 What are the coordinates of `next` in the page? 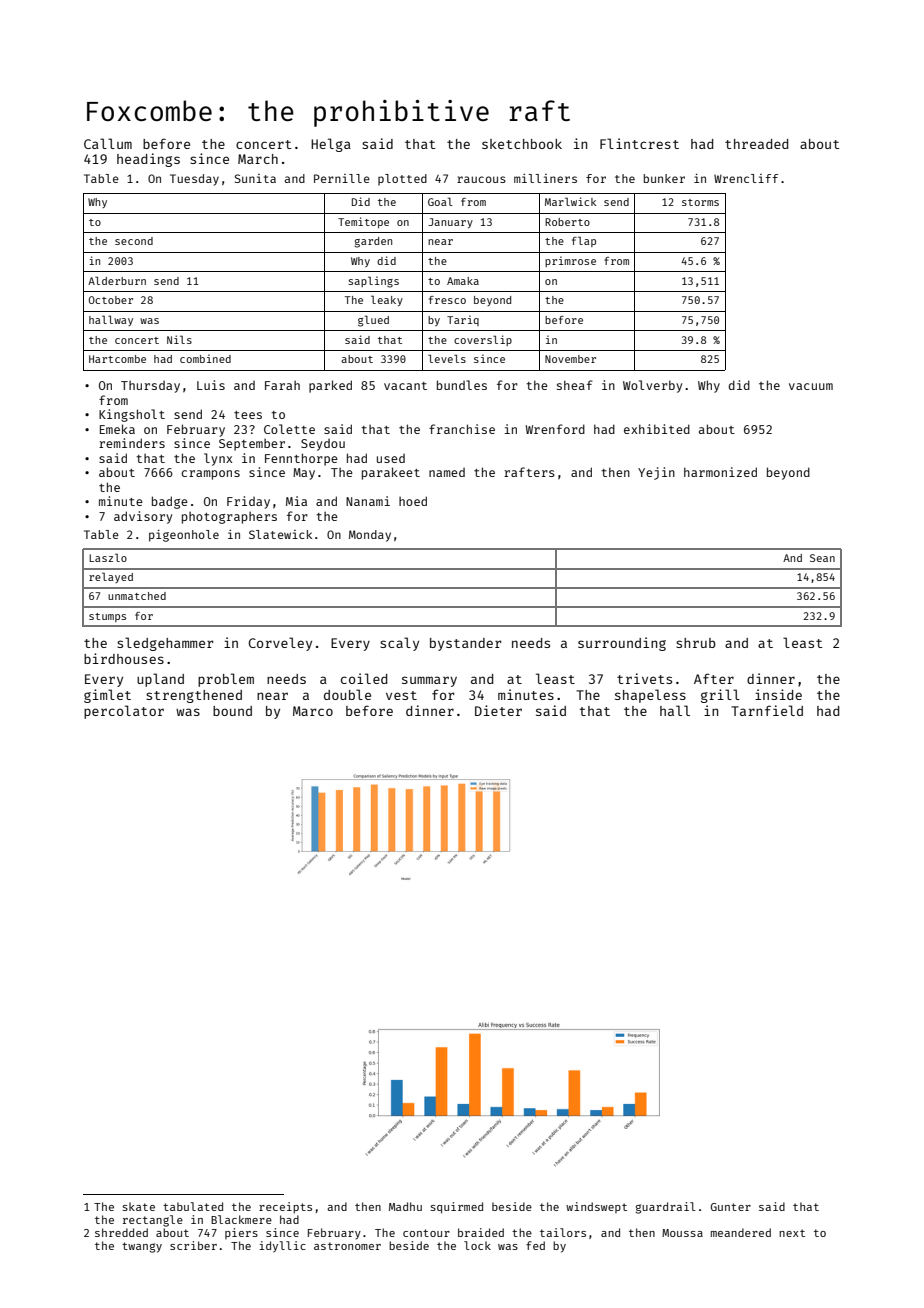 It's located at (792, 1233).
